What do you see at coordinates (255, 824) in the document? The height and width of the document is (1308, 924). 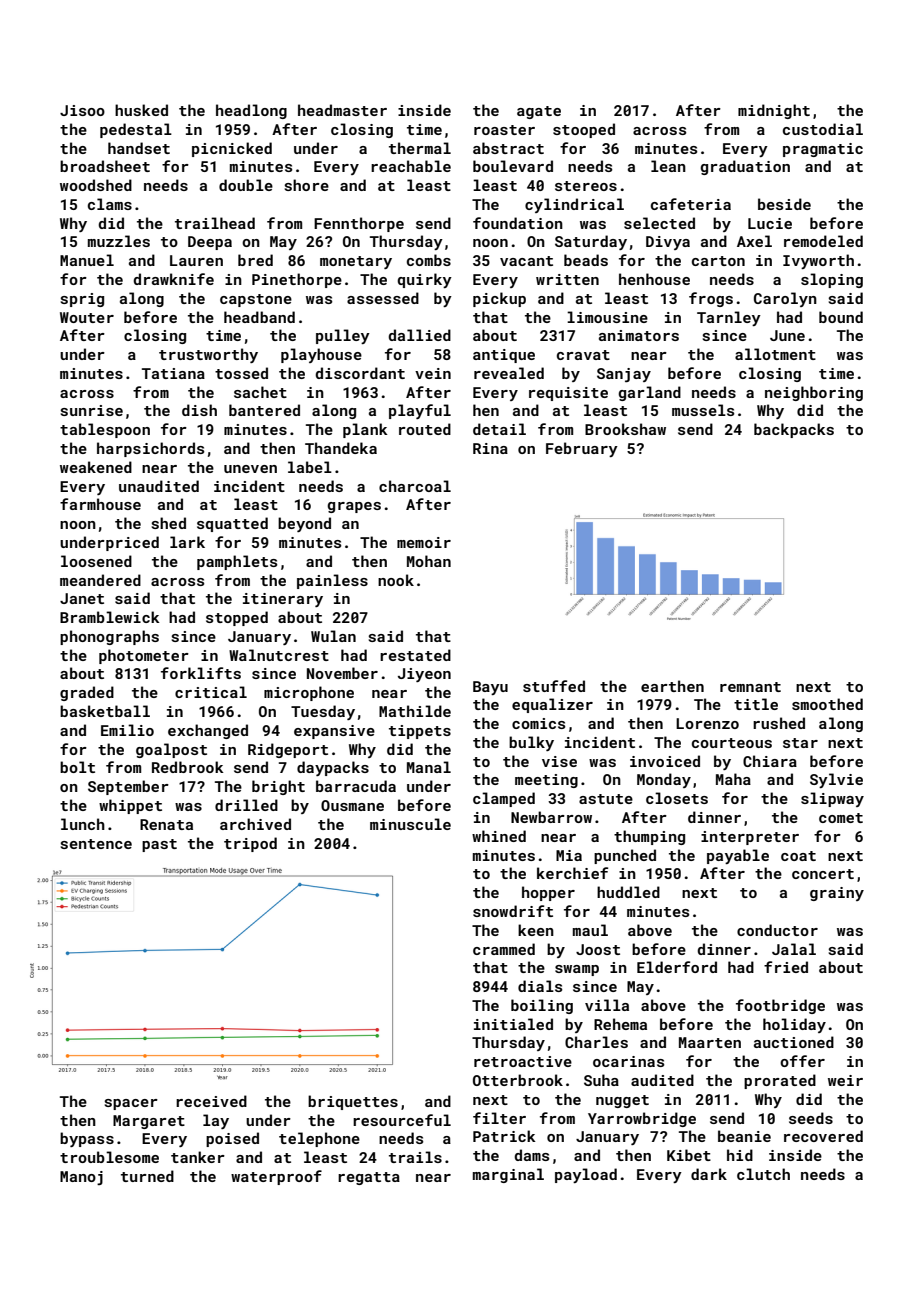 I see `archived` at bounding box center [255, 824].
